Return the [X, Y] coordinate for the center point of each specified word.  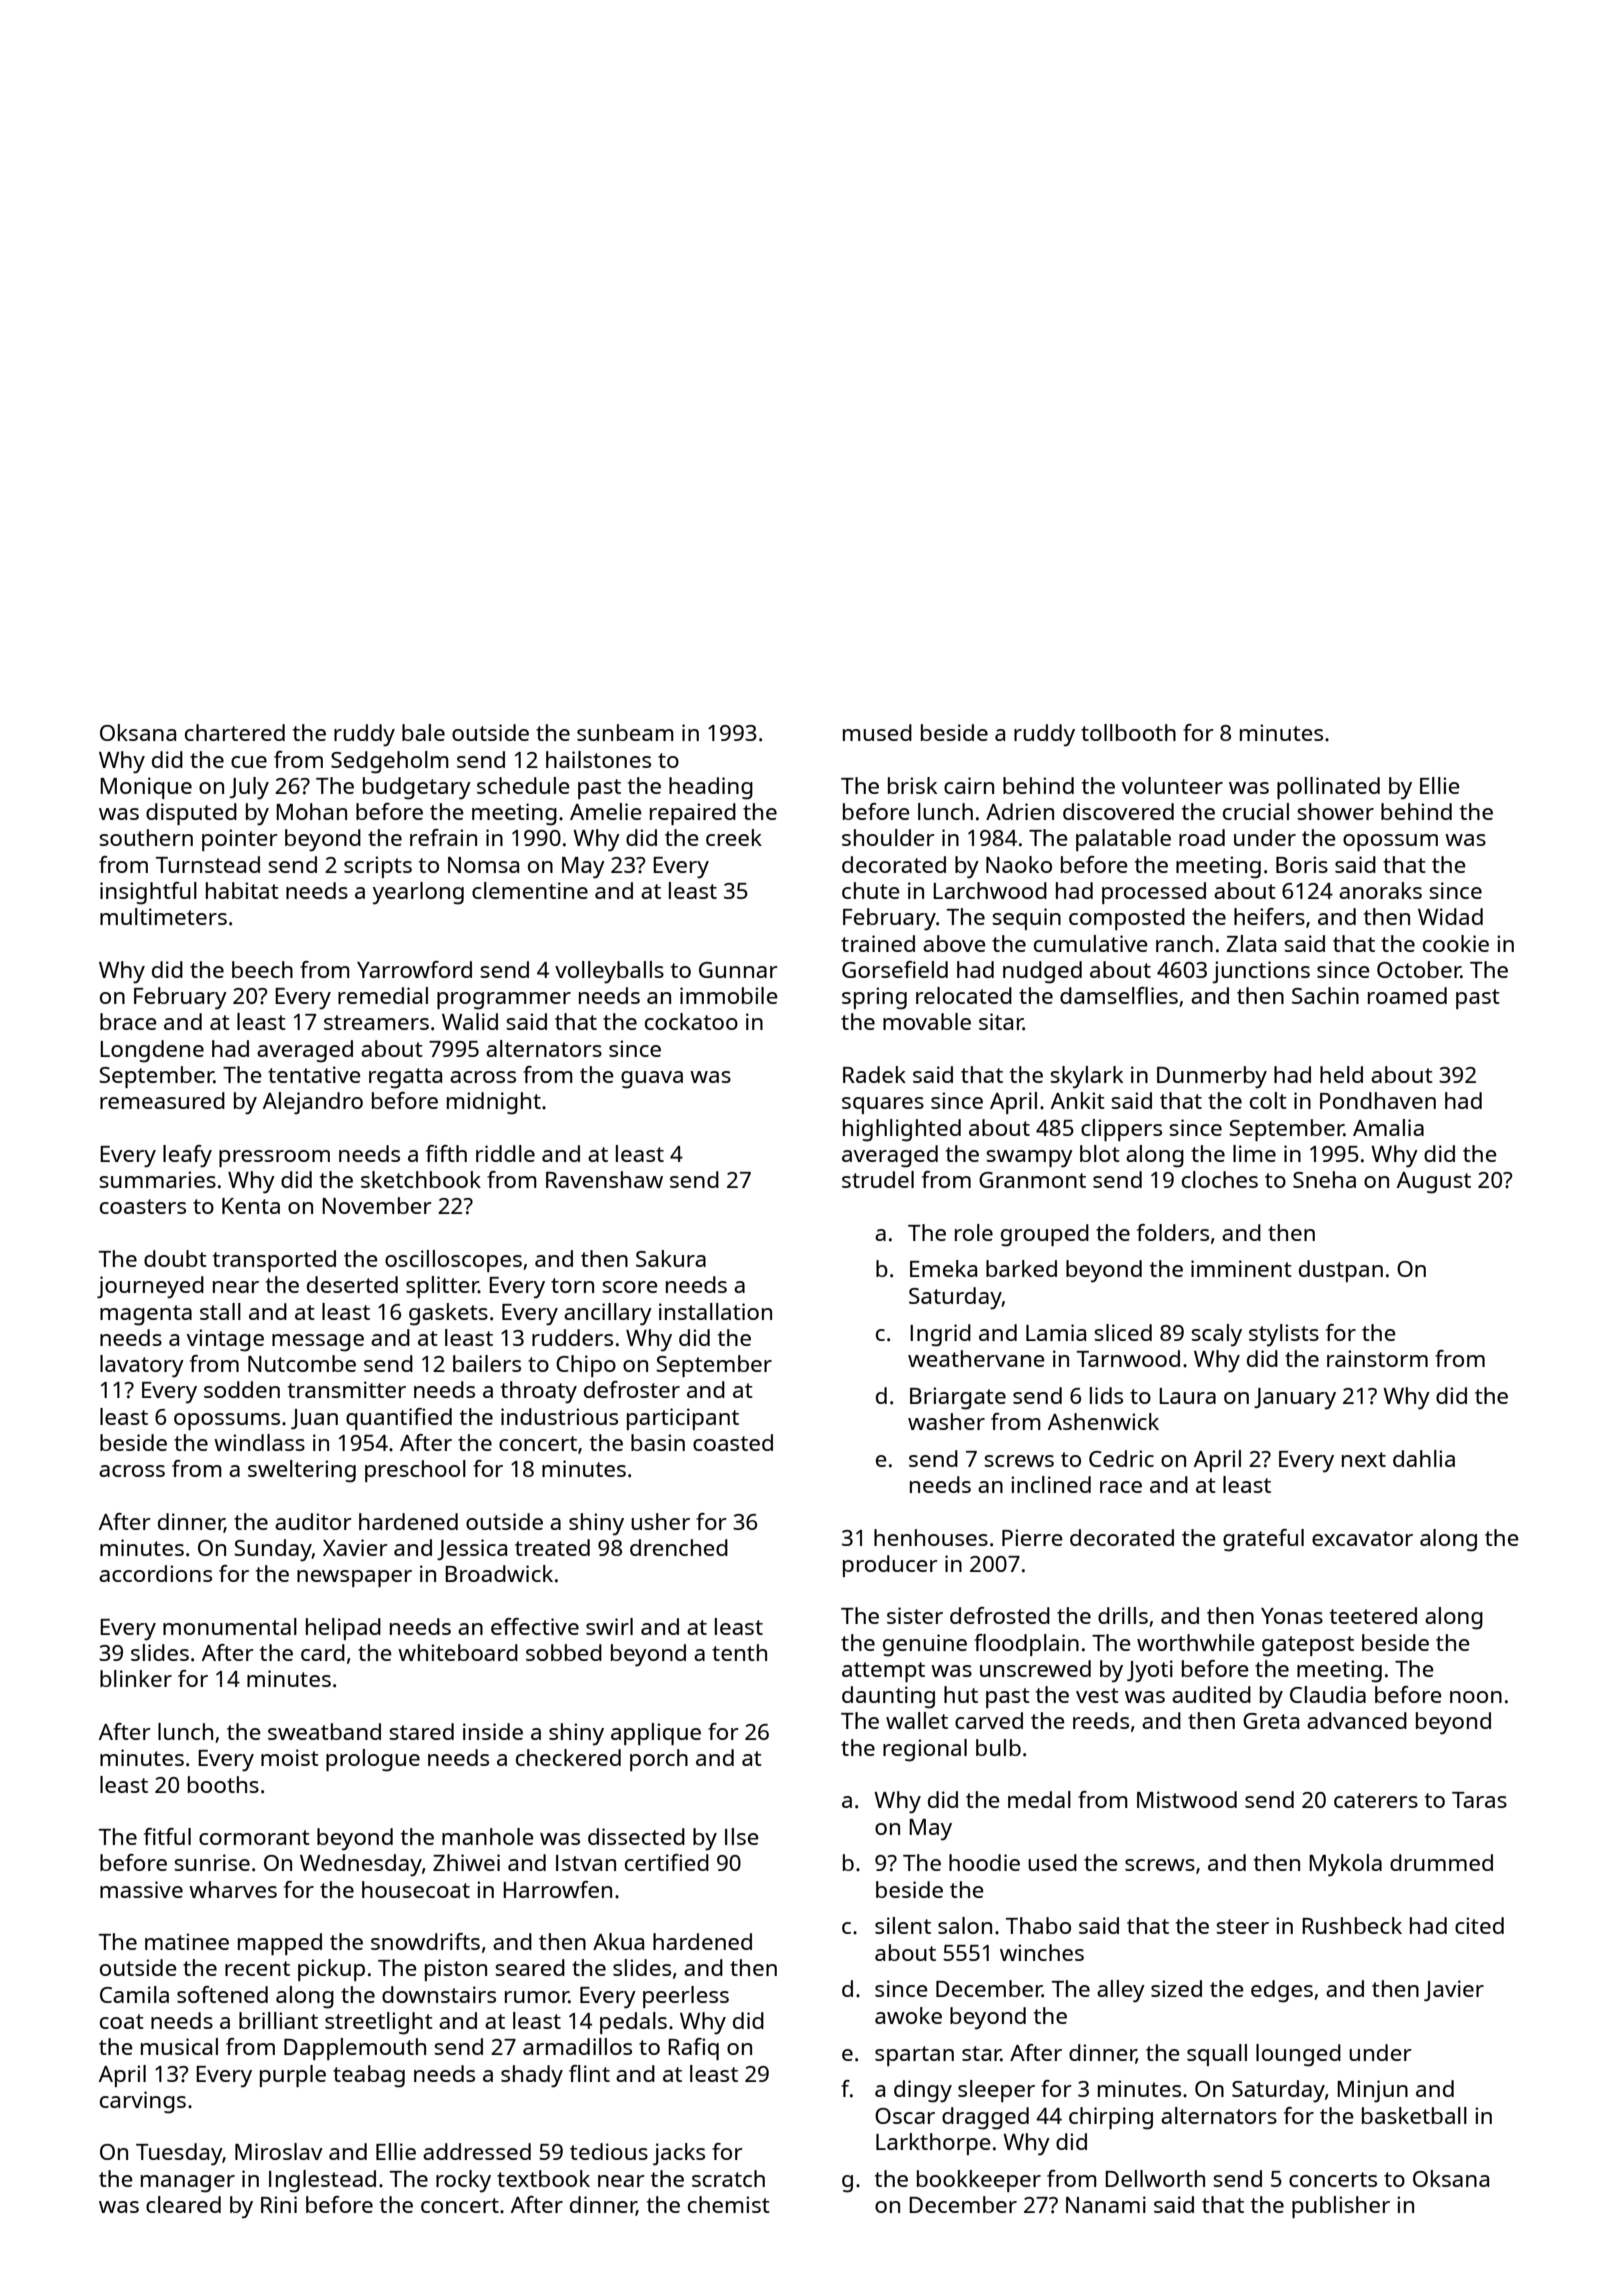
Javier [1454, 1990]
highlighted [902, 1130]
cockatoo [691, 1021]
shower [1335, 811]
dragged [985, 2118]
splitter [442, 1287]
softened [222, 1994]
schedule [523, 785]
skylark [1086, 1077]
